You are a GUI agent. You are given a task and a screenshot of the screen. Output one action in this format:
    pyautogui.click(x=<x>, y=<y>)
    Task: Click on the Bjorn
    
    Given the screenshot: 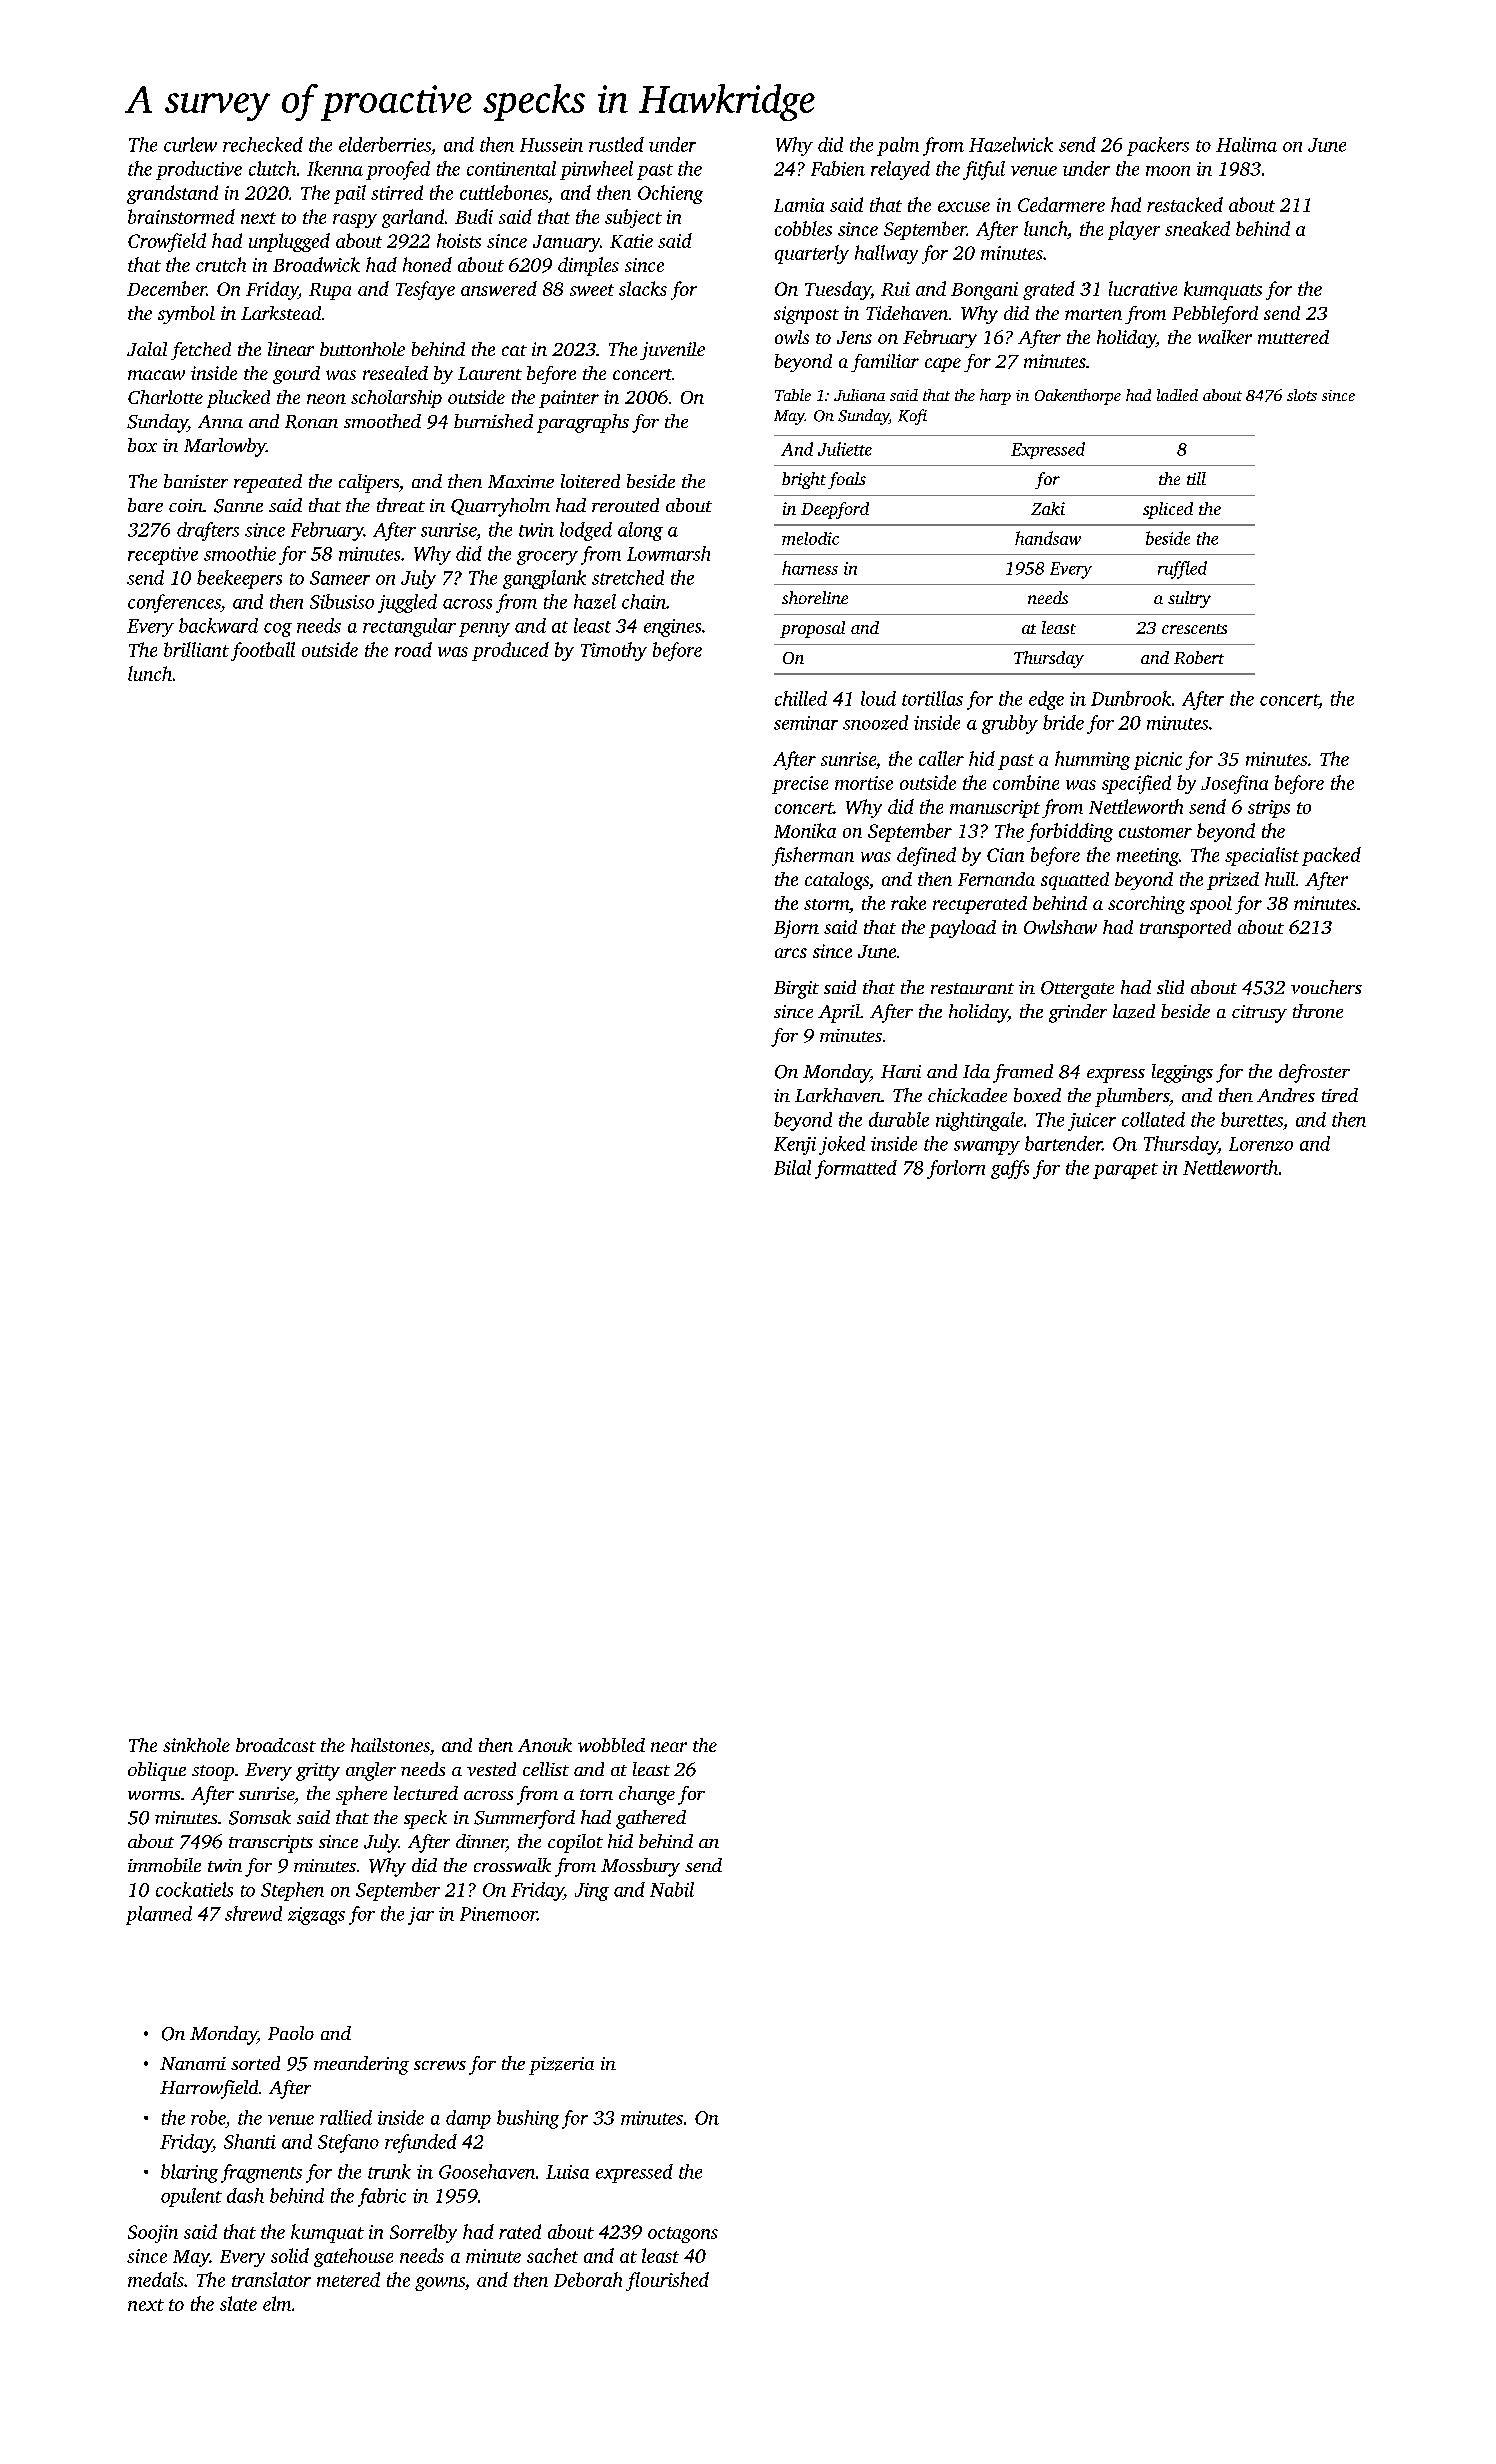 What is the action you would take?
    pyautogui.click(x=796, y=929)
